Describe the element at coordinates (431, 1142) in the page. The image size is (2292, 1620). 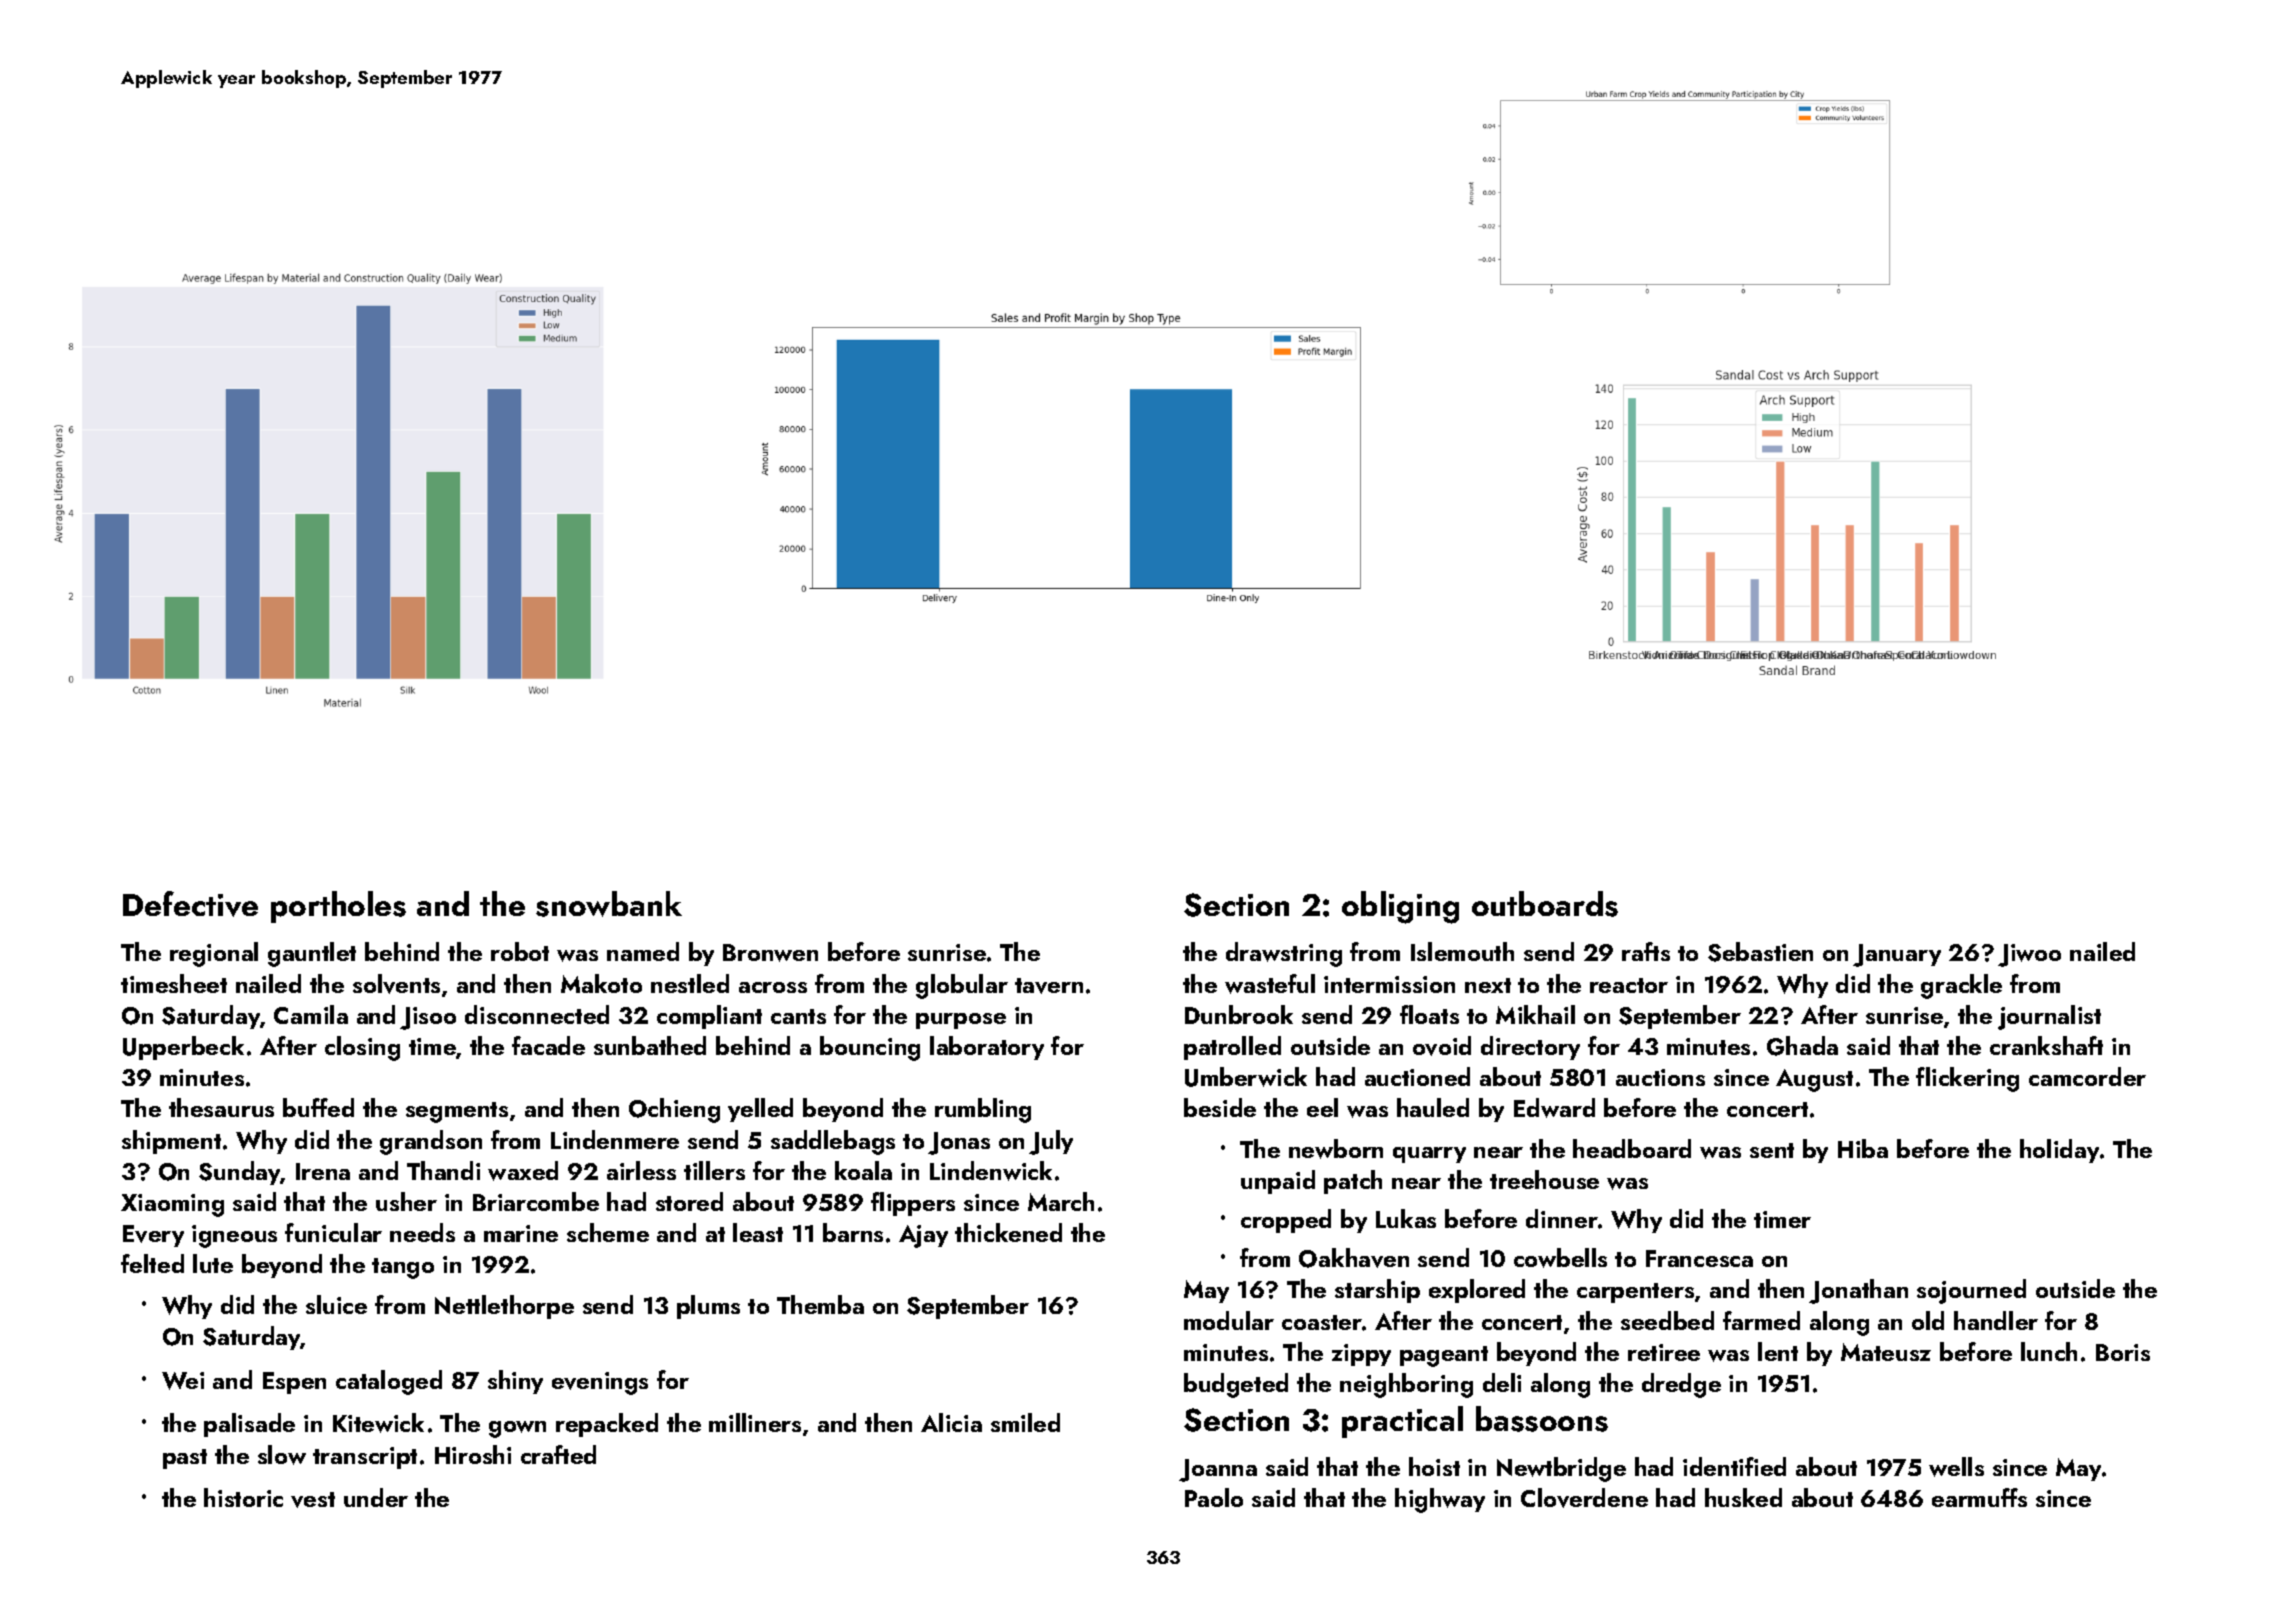
I see `grandson` at that location.
